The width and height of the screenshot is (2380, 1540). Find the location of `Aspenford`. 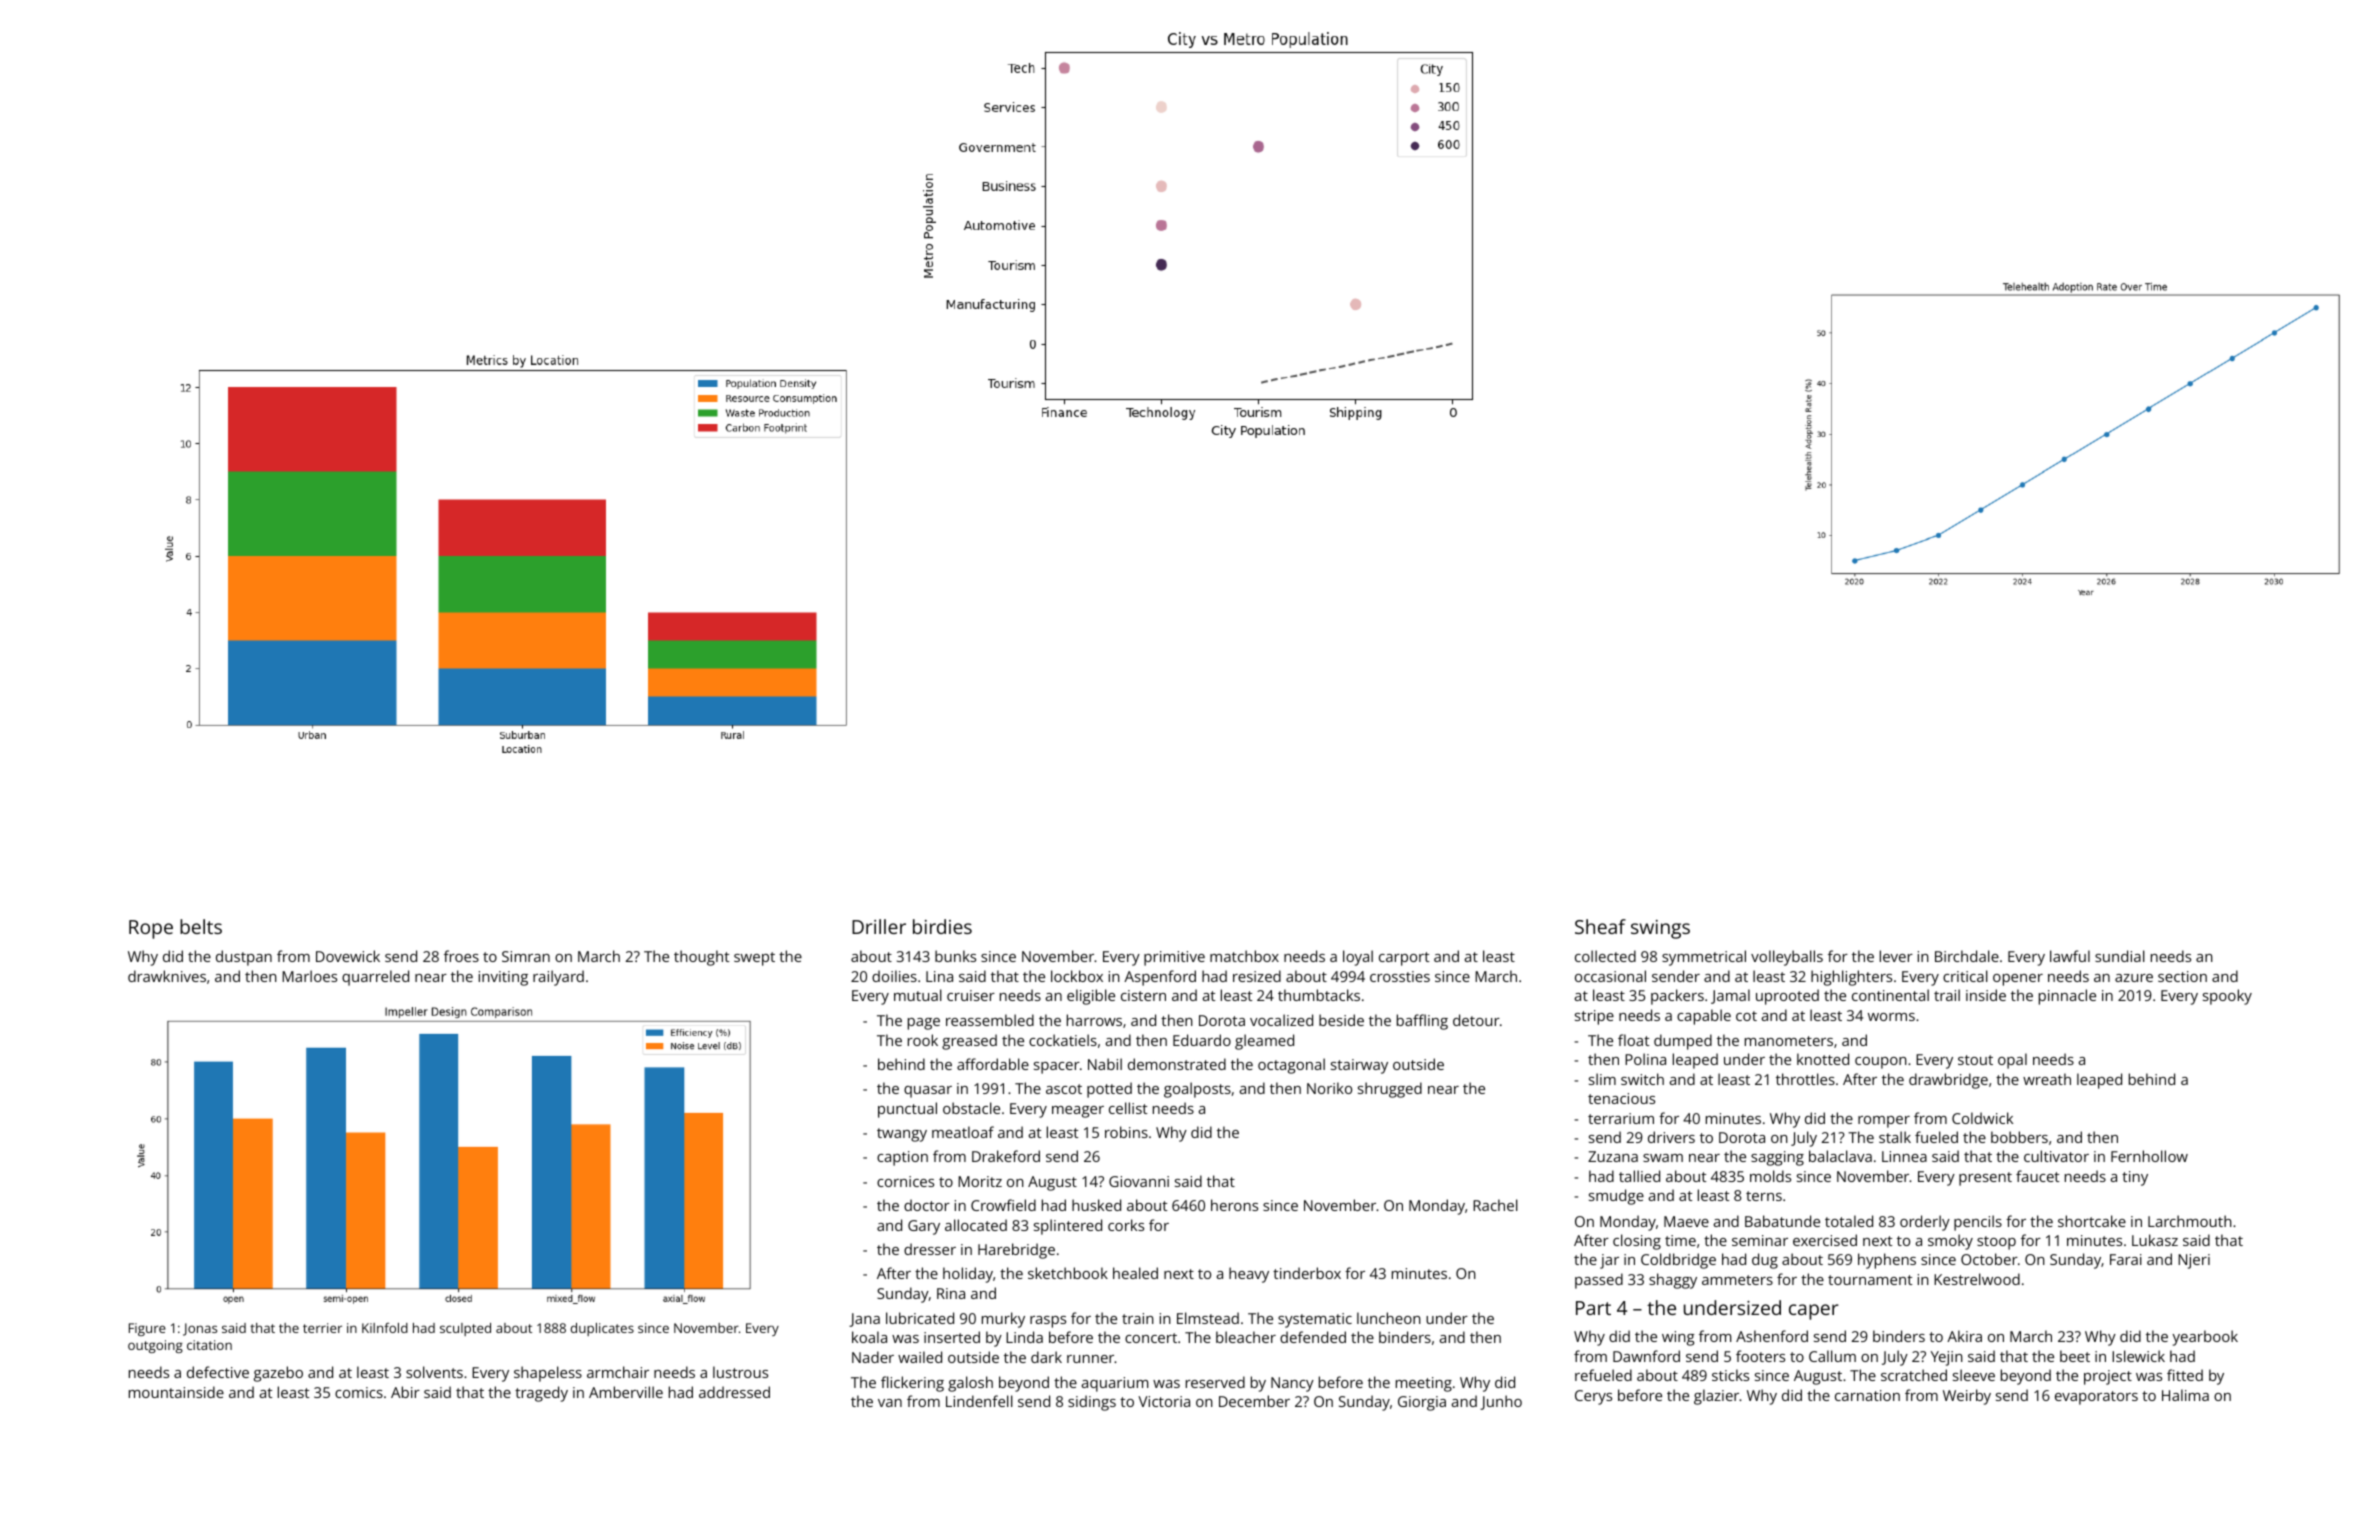

Aspenford is located at coordinates (1160, 978).
